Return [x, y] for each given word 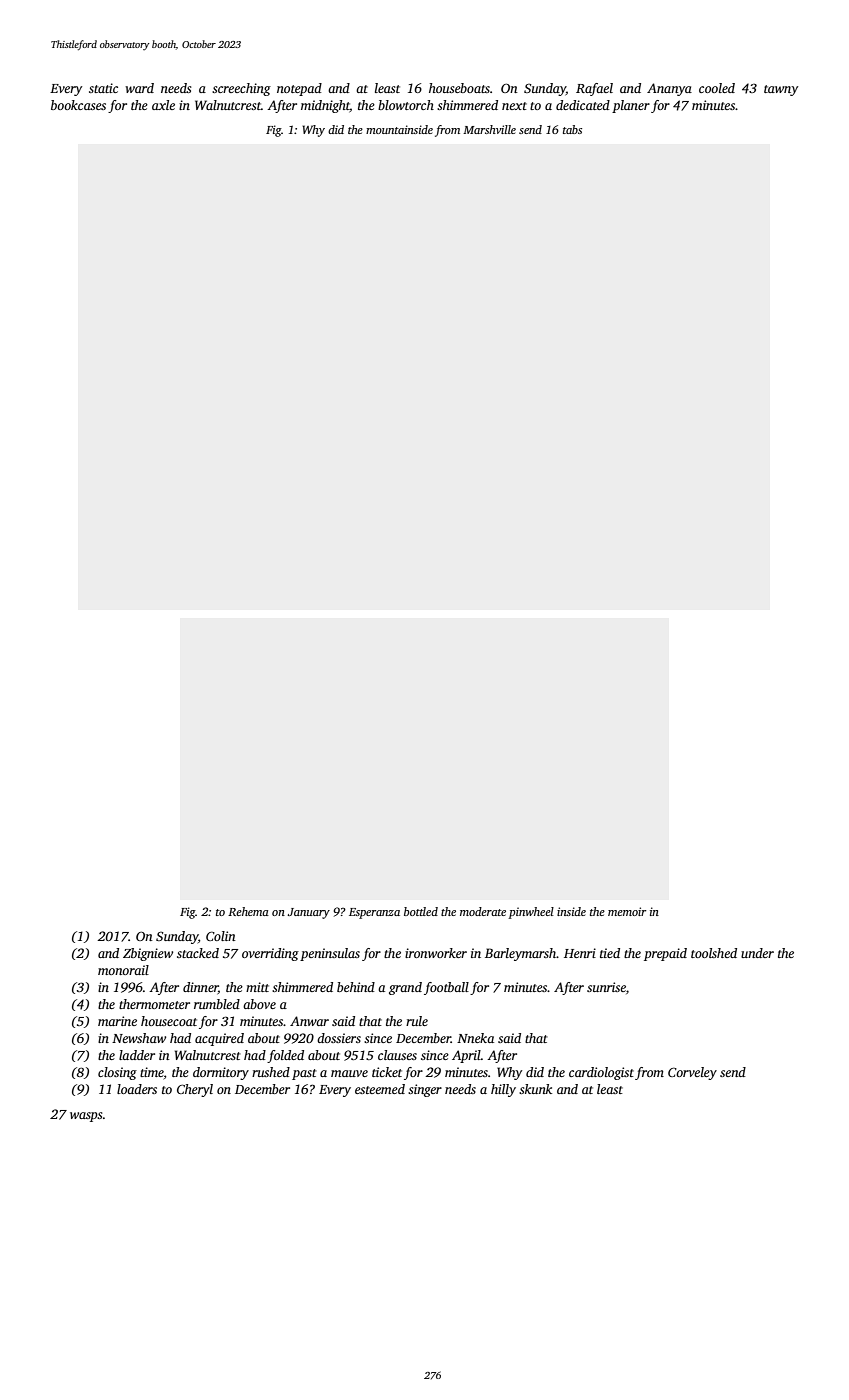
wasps [86, 1117]
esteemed [380, 1089]
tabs [572, 129]
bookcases [78, 105]
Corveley [692, 1073]
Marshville [489, 129]
